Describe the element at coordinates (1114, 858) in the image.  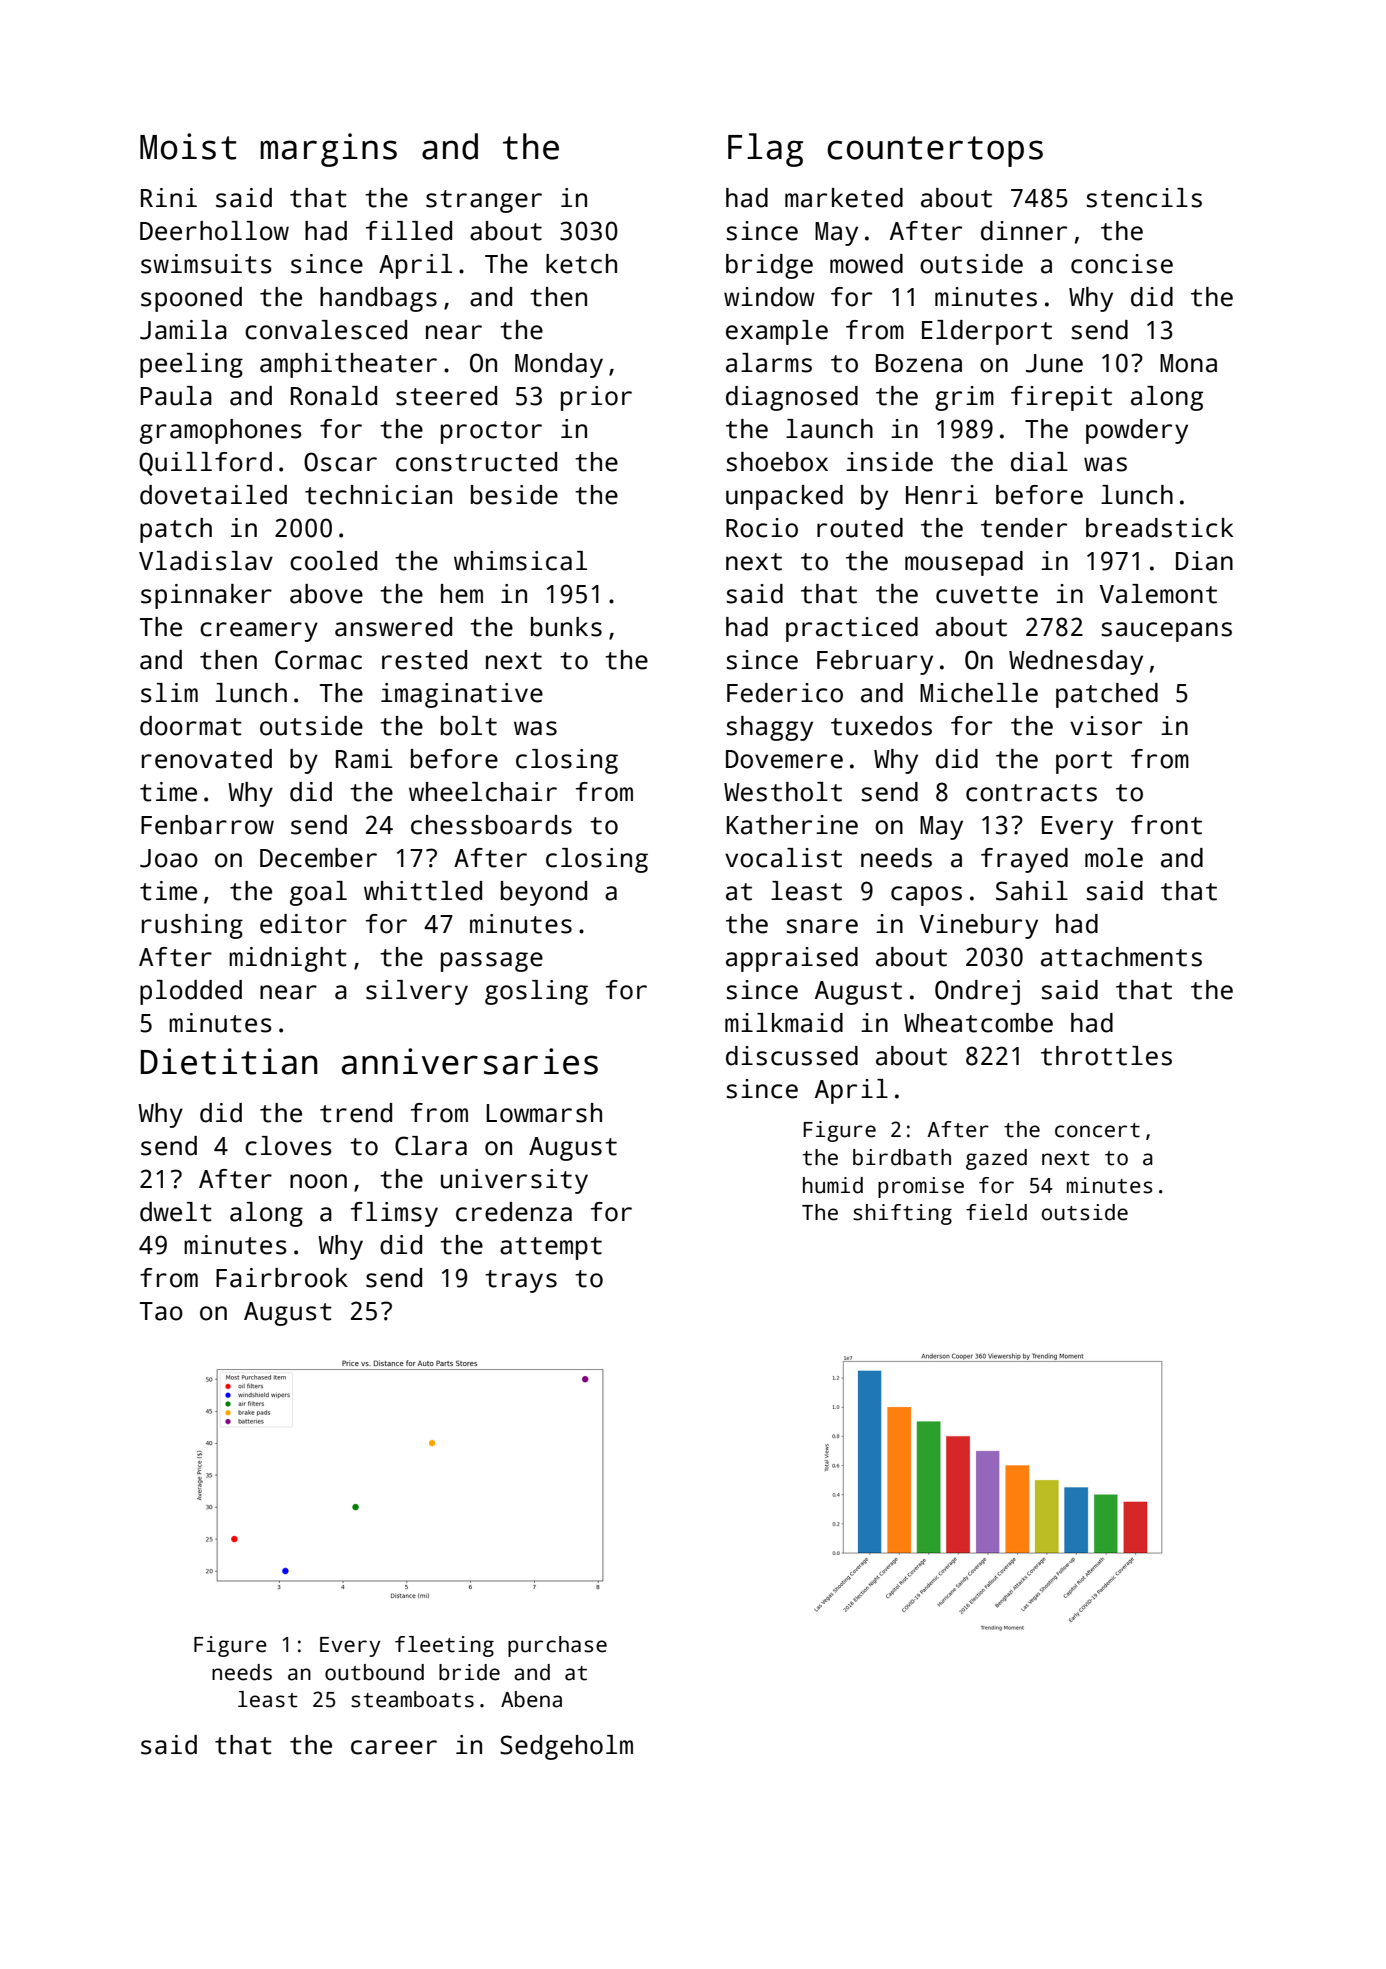
I see `mole` at that location.
